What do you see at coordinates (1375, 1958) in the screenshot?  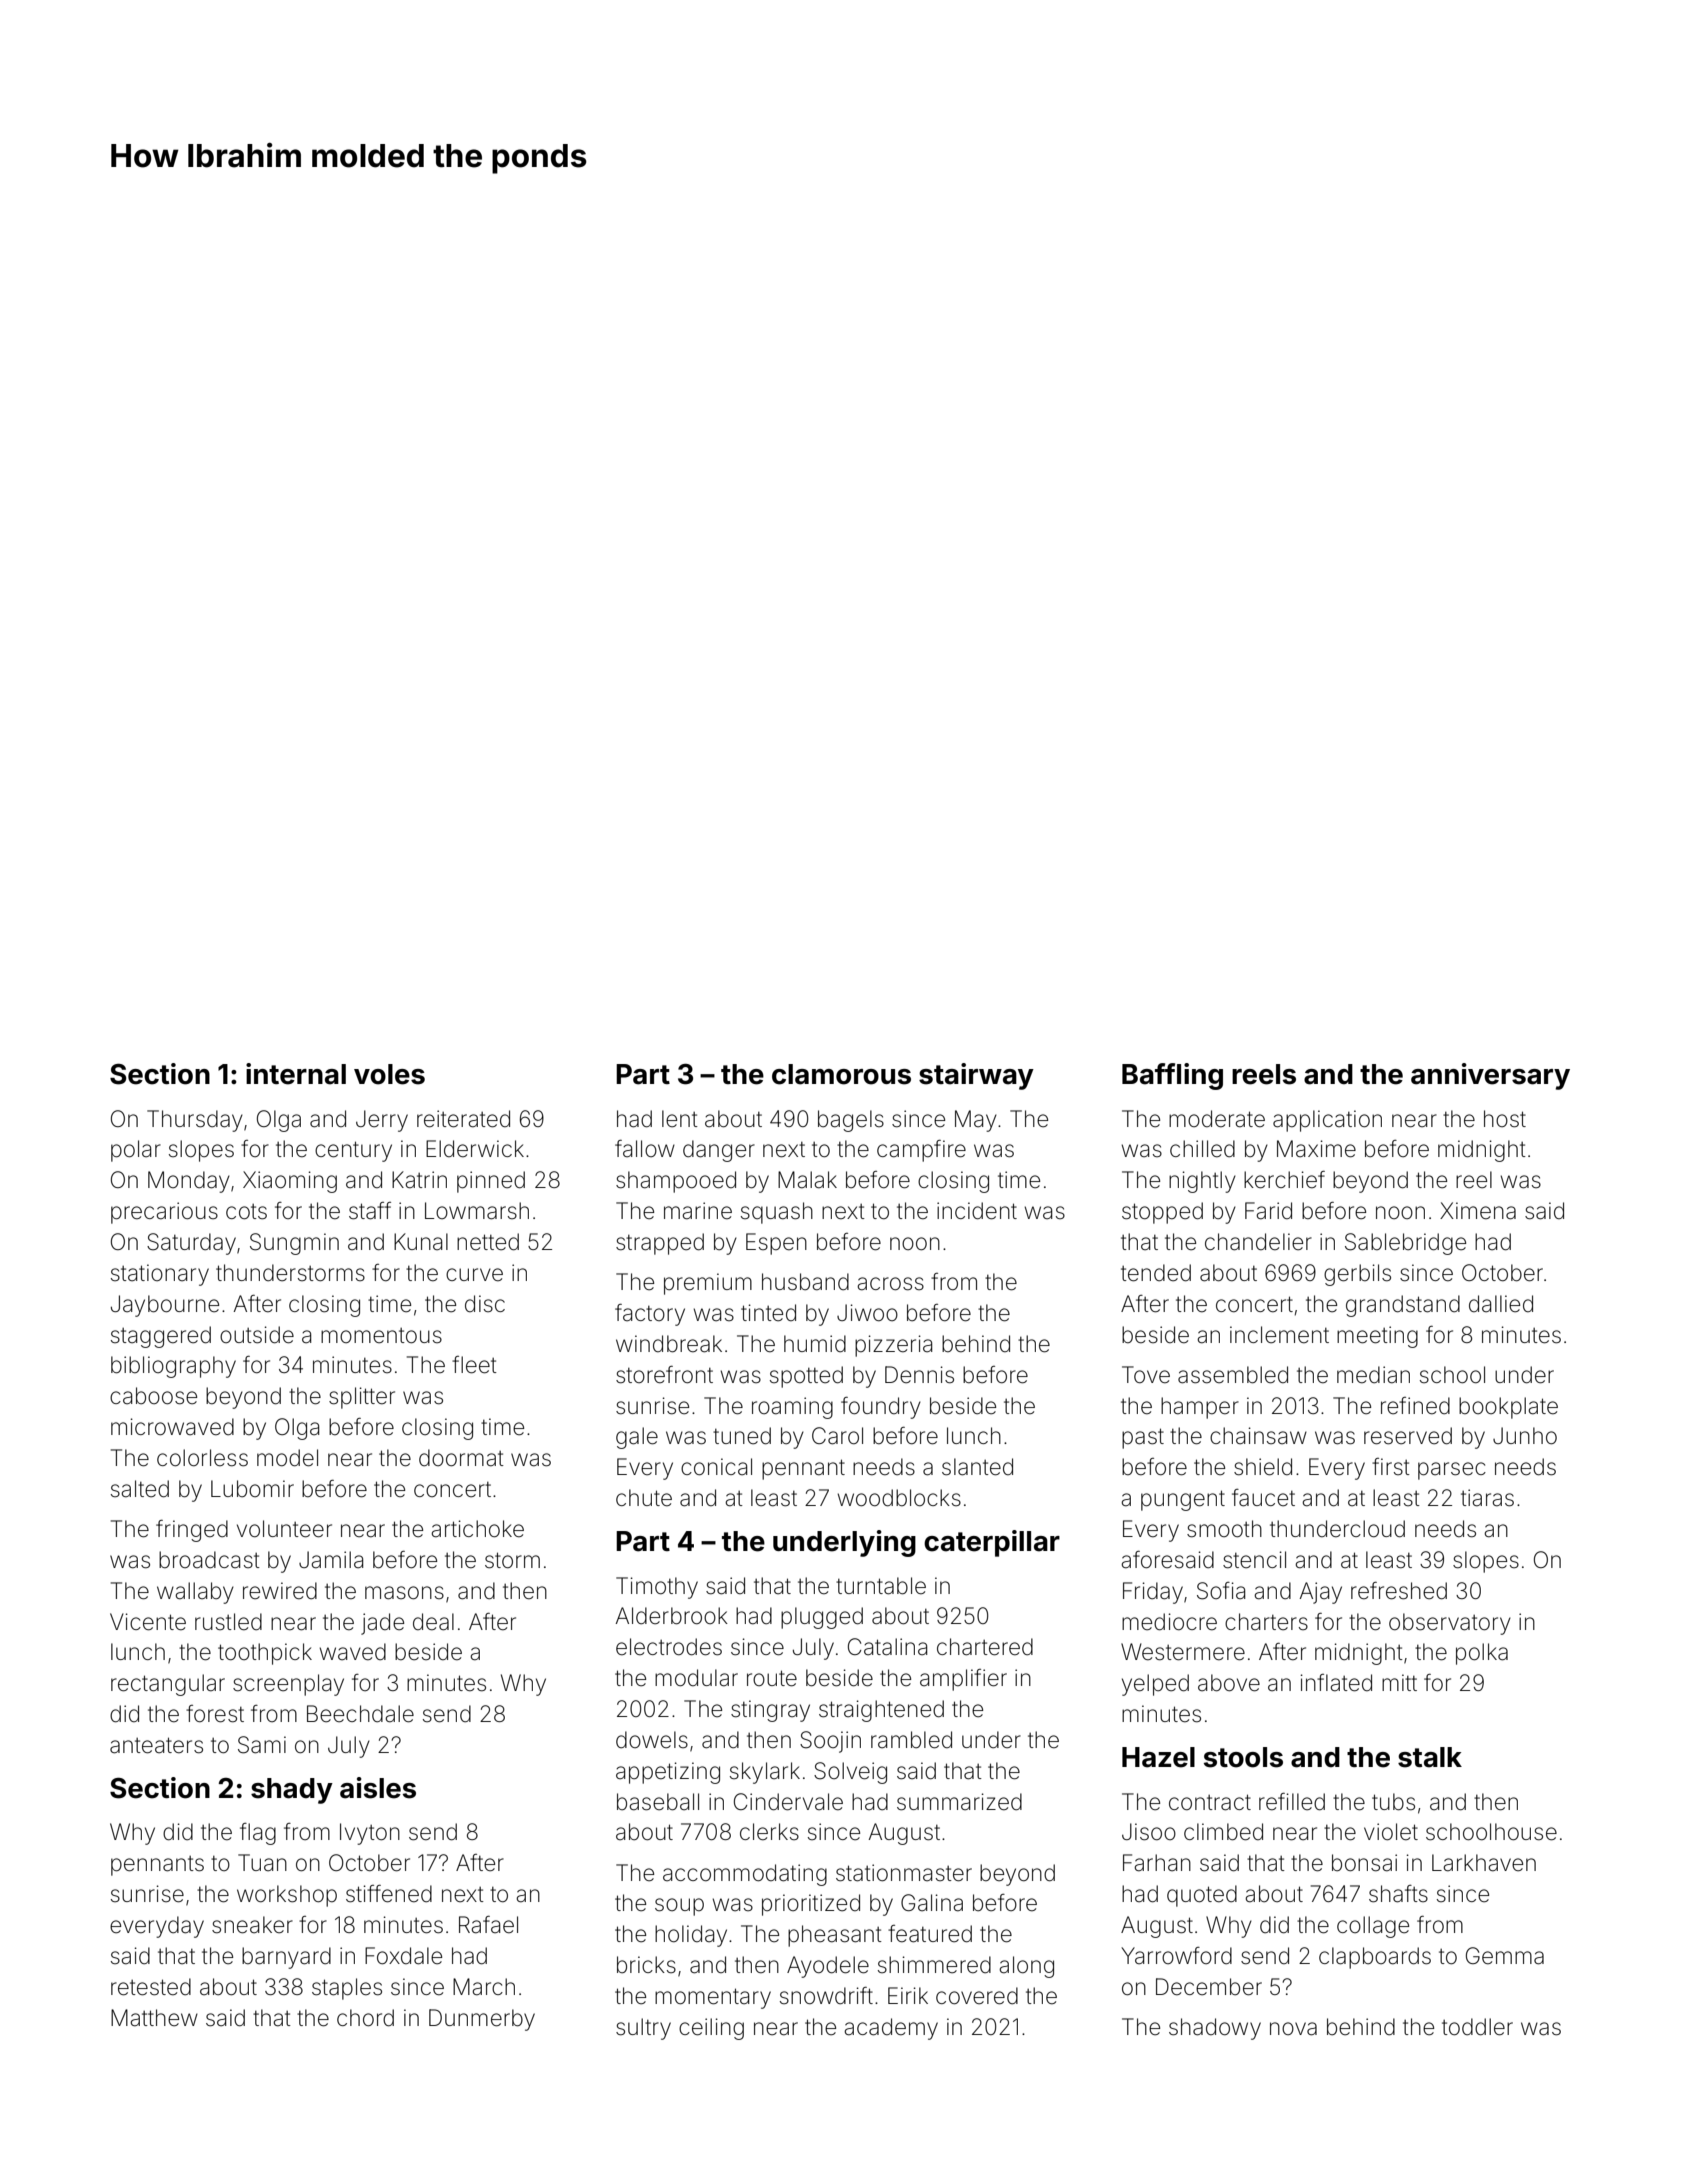 I see `clapboards` at bounding box center [1375, 1958].
